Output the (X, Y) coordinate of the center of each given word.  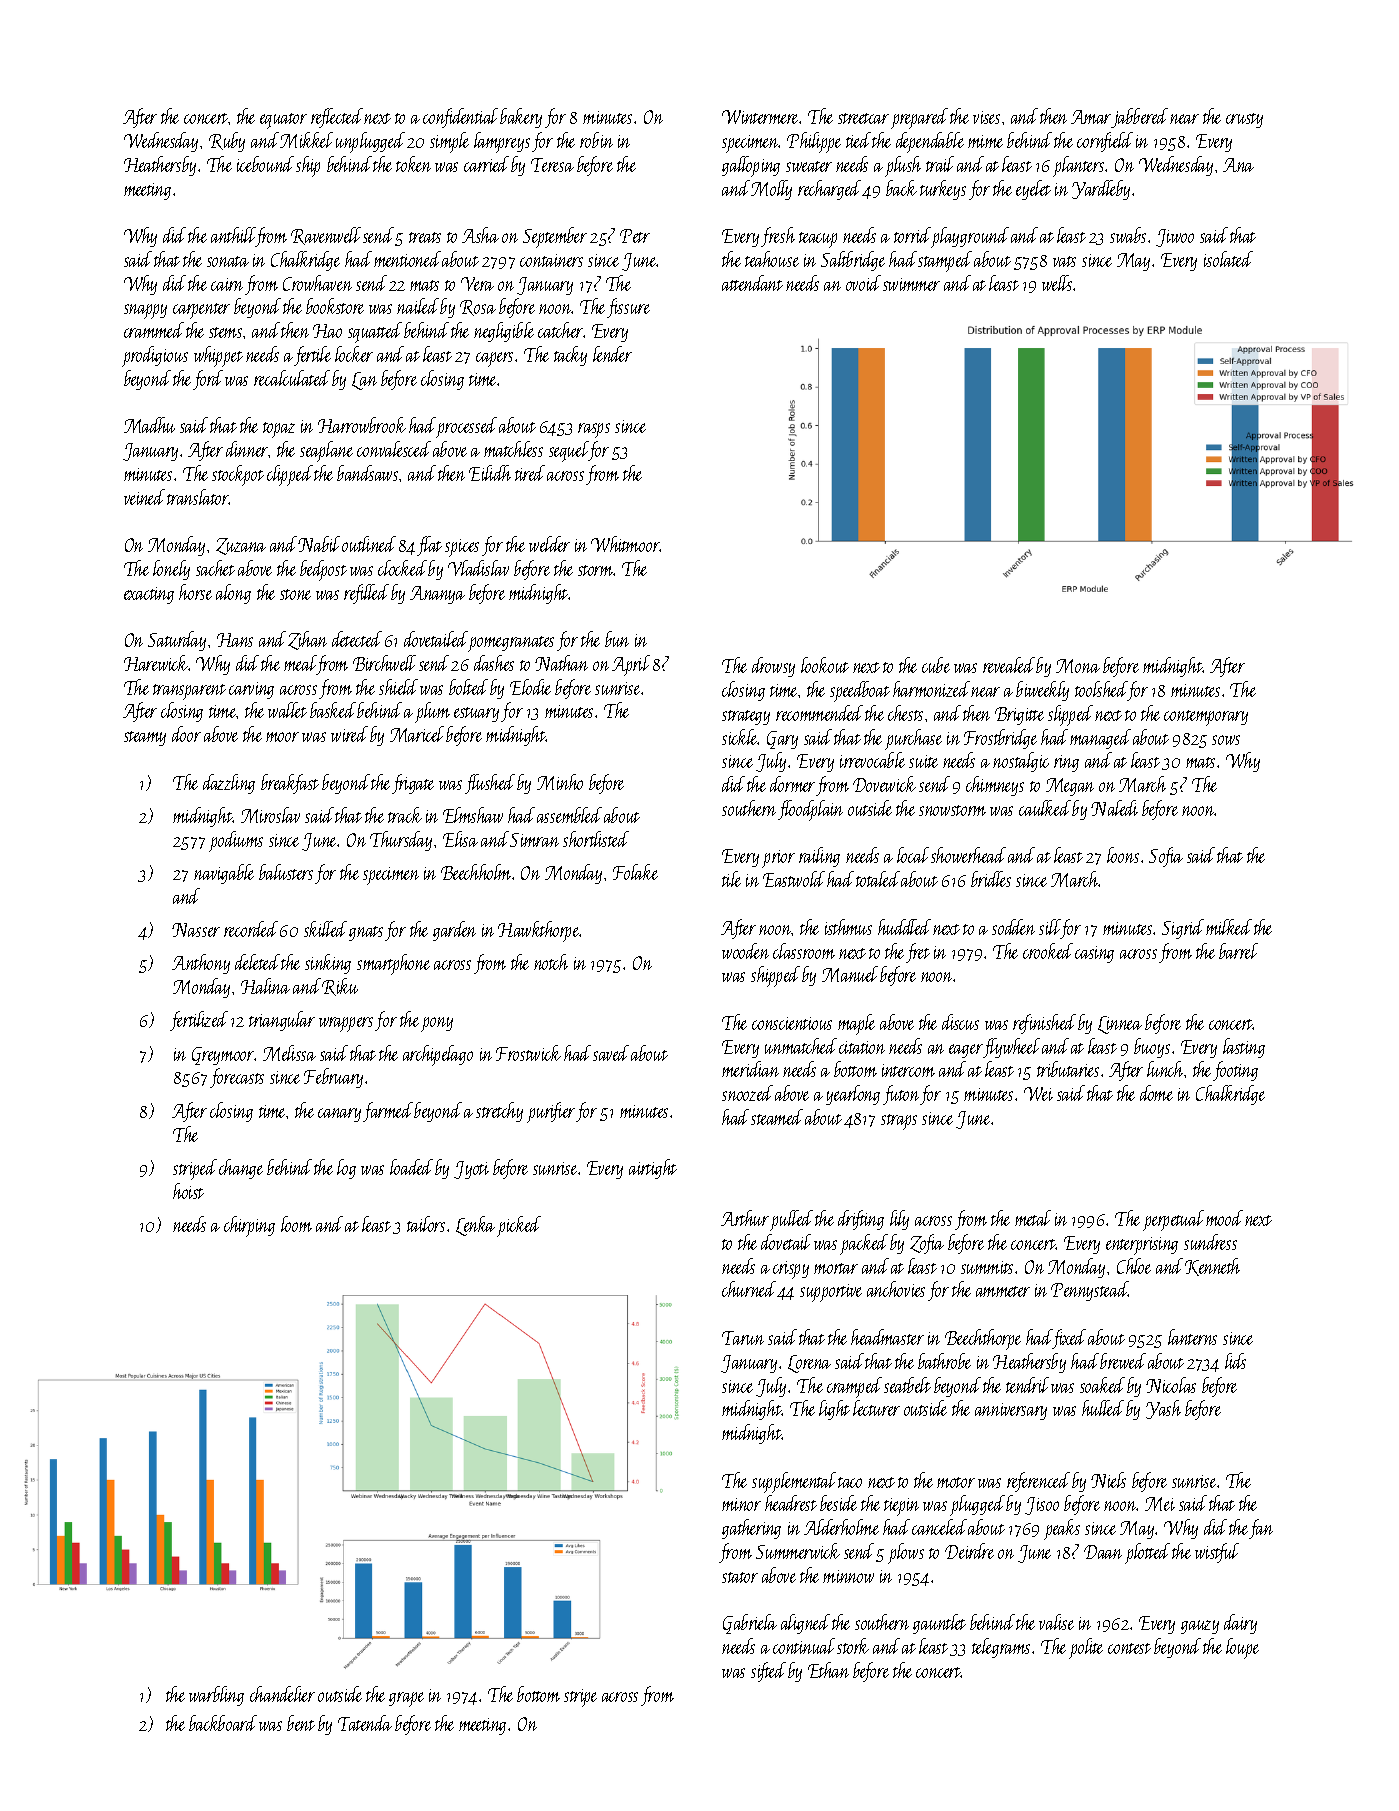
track (405, 815)
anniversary (1011, 1411)
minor (741, 1504)
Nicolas (1171, 1385)
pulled (791, 1220)
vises (986, 117)
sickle (740, 737)
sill (1049, 927)
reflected (337, 118)
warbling (216, 1696)
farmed (388, 1112)
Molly (771, 190)
